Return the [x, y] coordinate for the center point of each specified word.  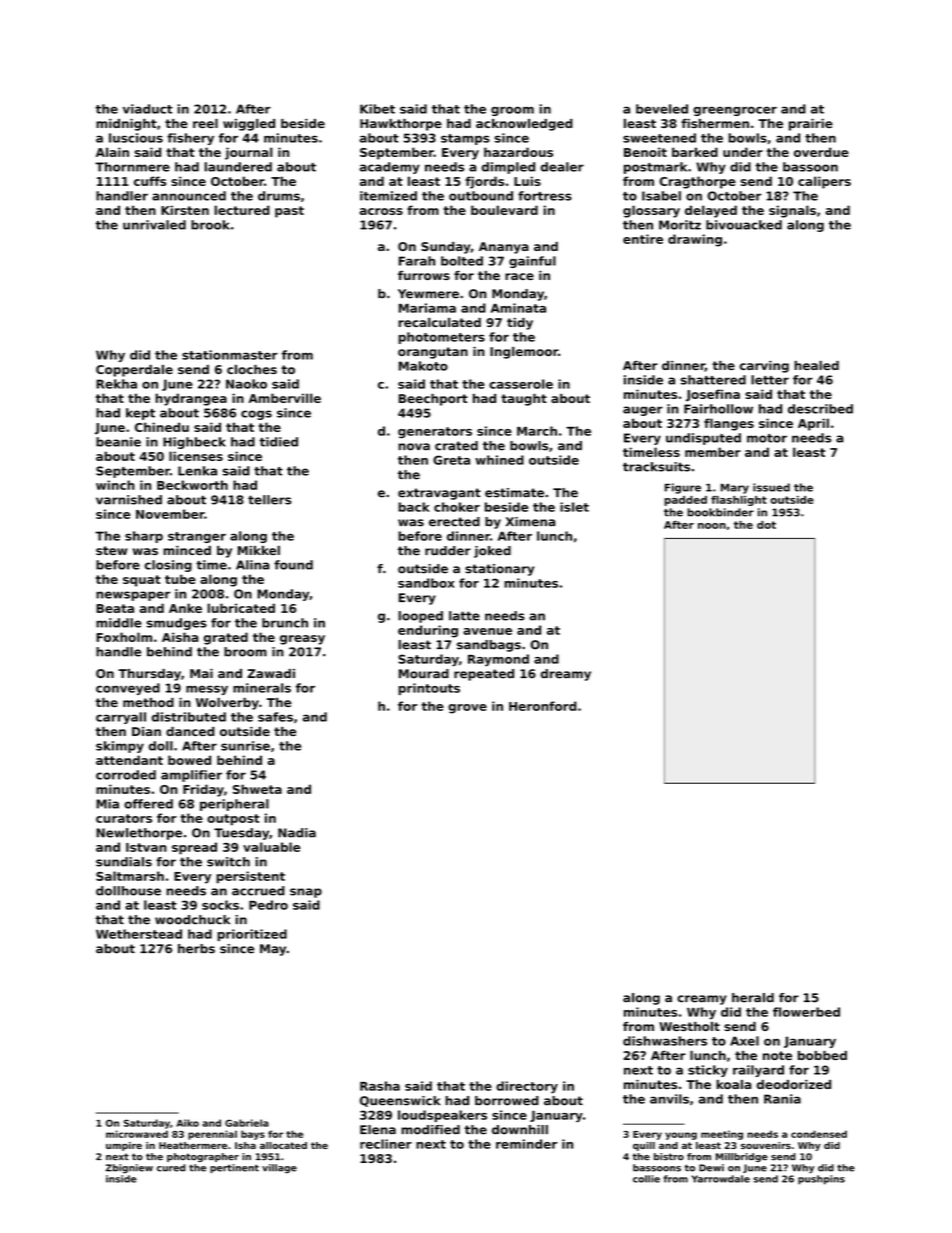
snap [306, 893]
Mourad [424, 674]
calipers [824, 182]
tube [180, 579]
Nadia [297, 833]
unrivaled [154, 225]
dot [766, 525]
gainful [532, 262]
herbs [196, 949]
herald [753, 998]
